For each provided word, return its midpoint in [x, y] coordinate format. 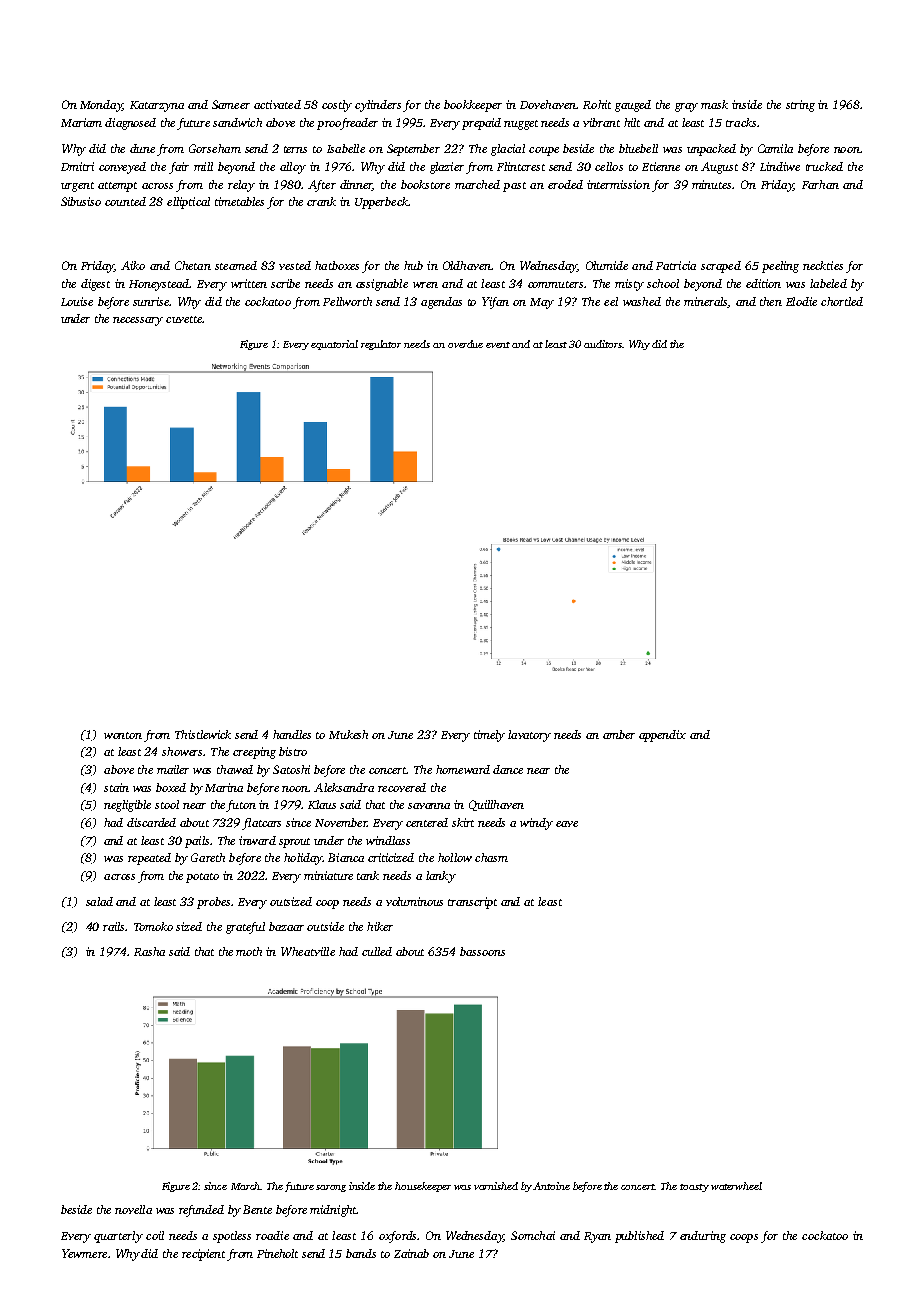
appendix [662, 736]
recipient [203, 1255]
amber [619, 734]
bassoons [482, 951]
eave [567, 824]
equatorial [334, 345]
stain [116, 787]
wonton [123, 735]
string [800, 106]
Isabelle [346, 148]
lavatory [529, 736]
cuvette [184, 319]
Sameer [231, 104]
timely [489, 736]
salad [99, 901]
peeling [780, 267]
